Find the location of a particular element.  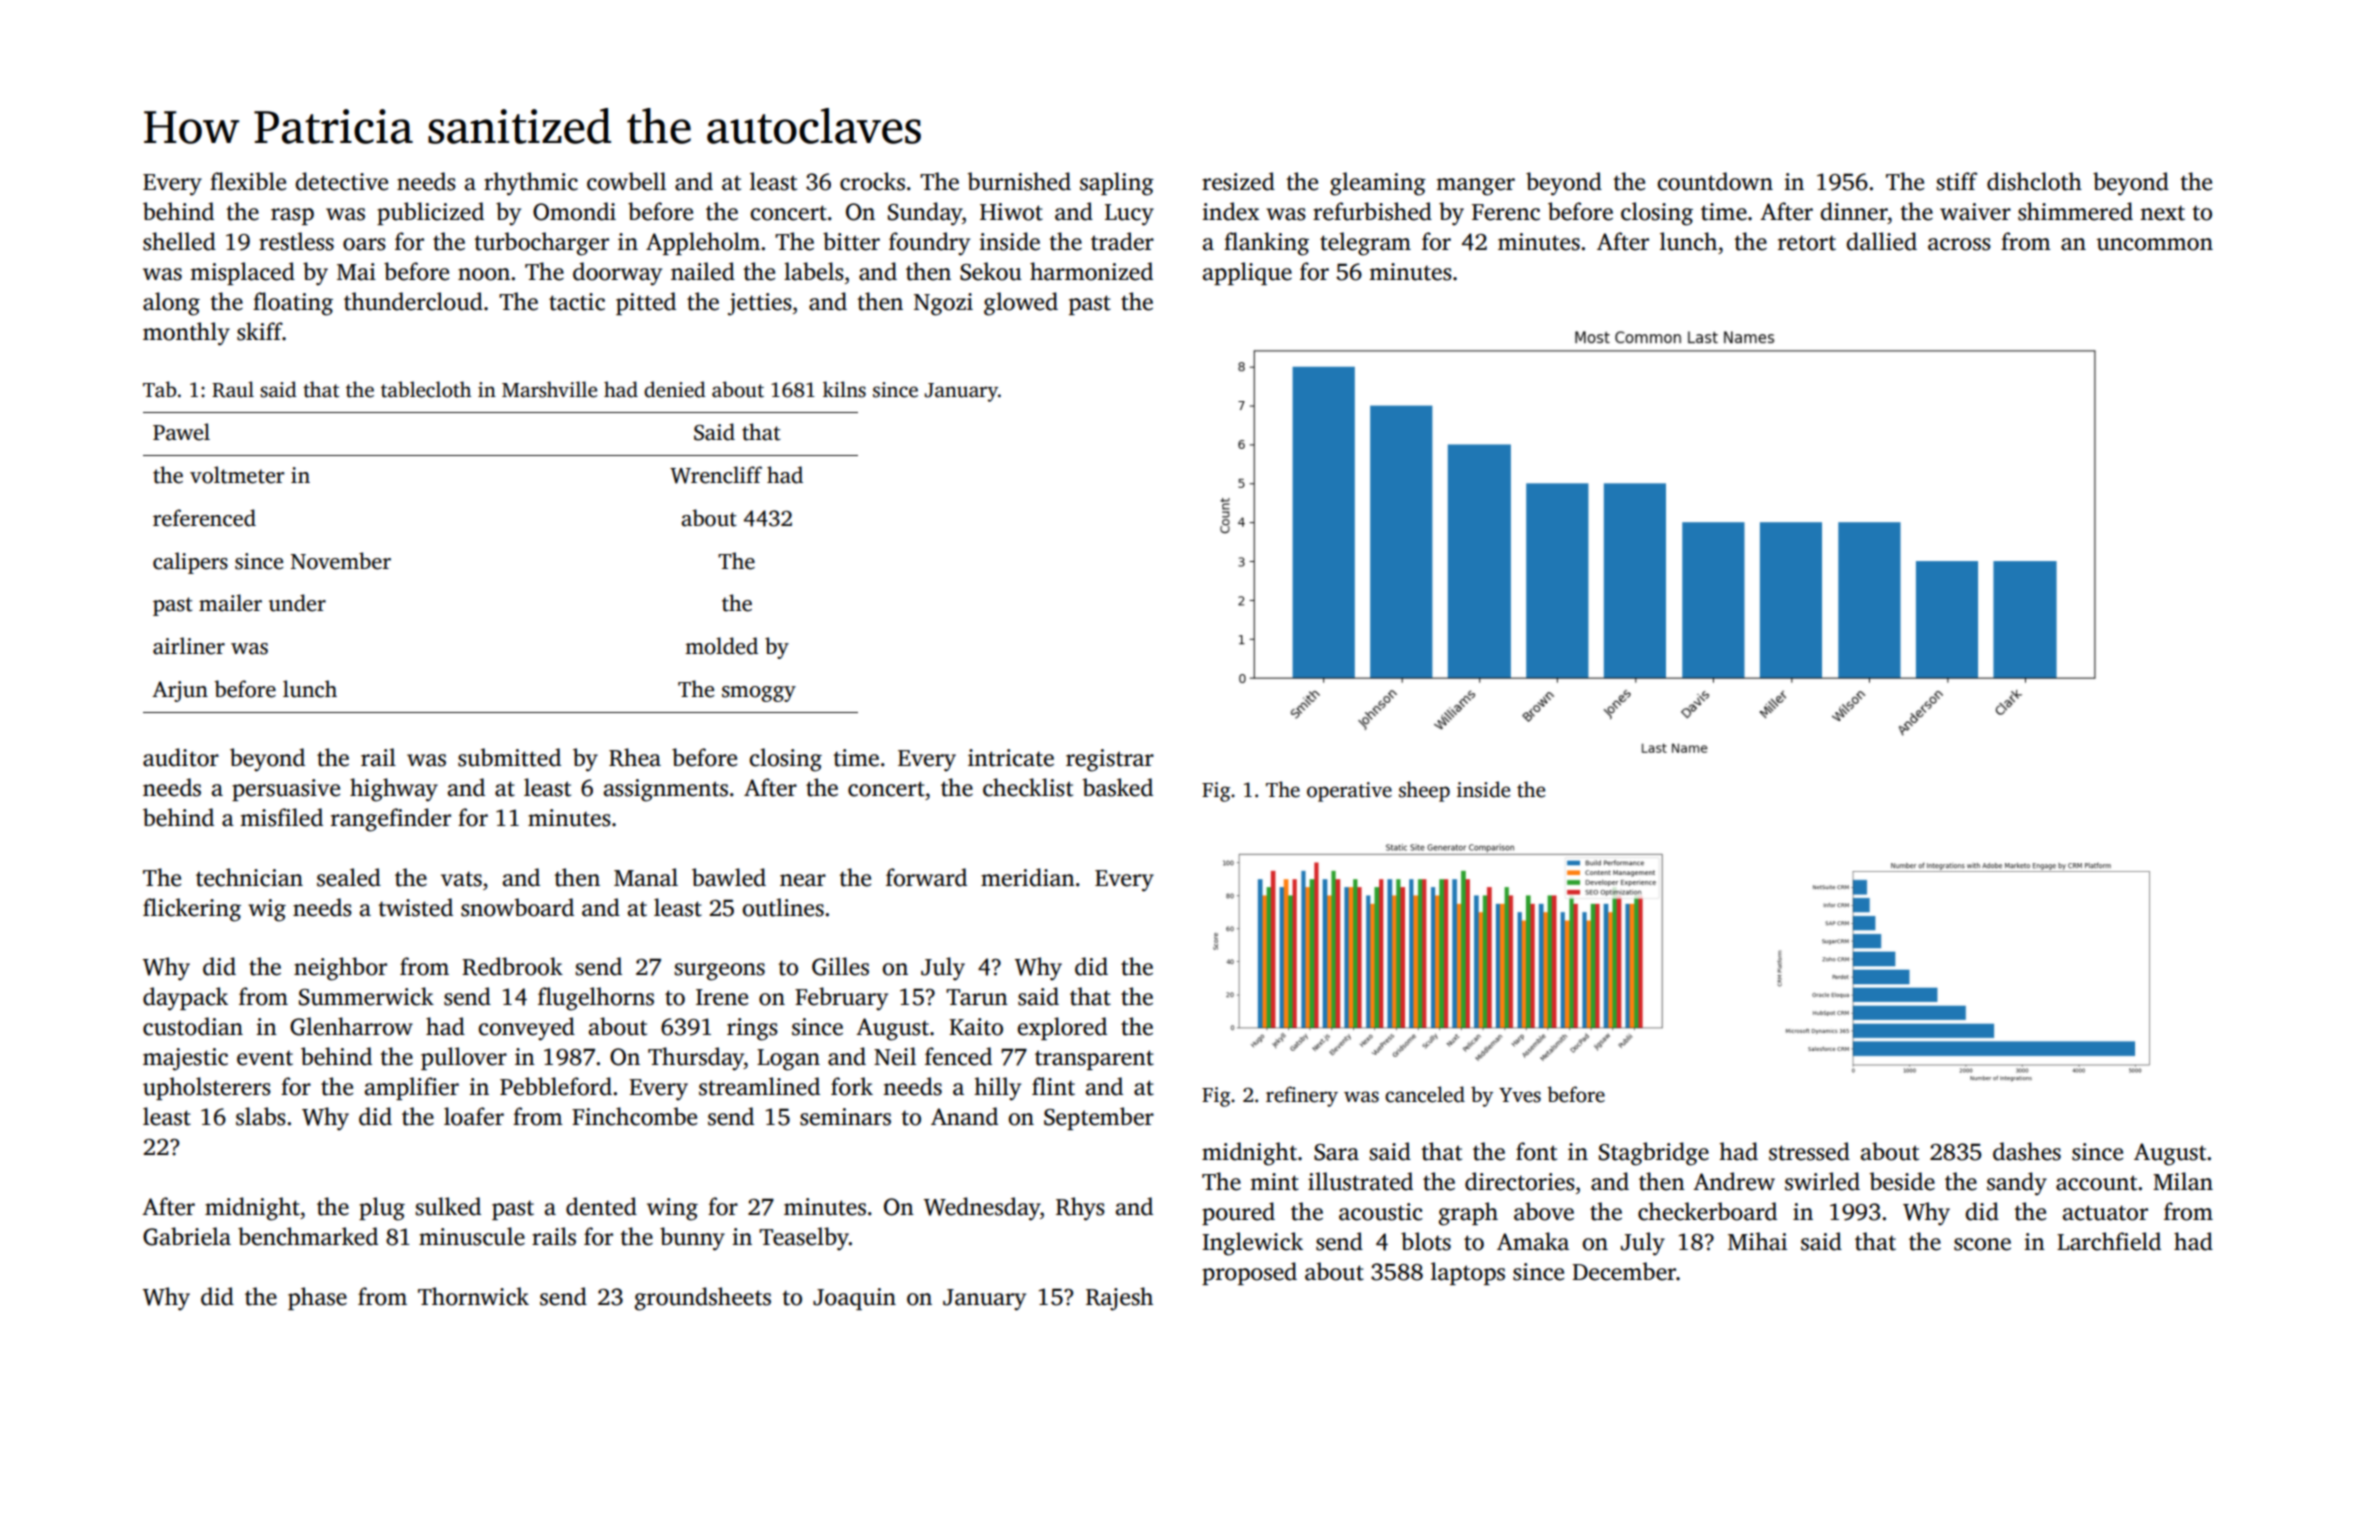

Finchcombe is located at coordinates (634, 1116).
